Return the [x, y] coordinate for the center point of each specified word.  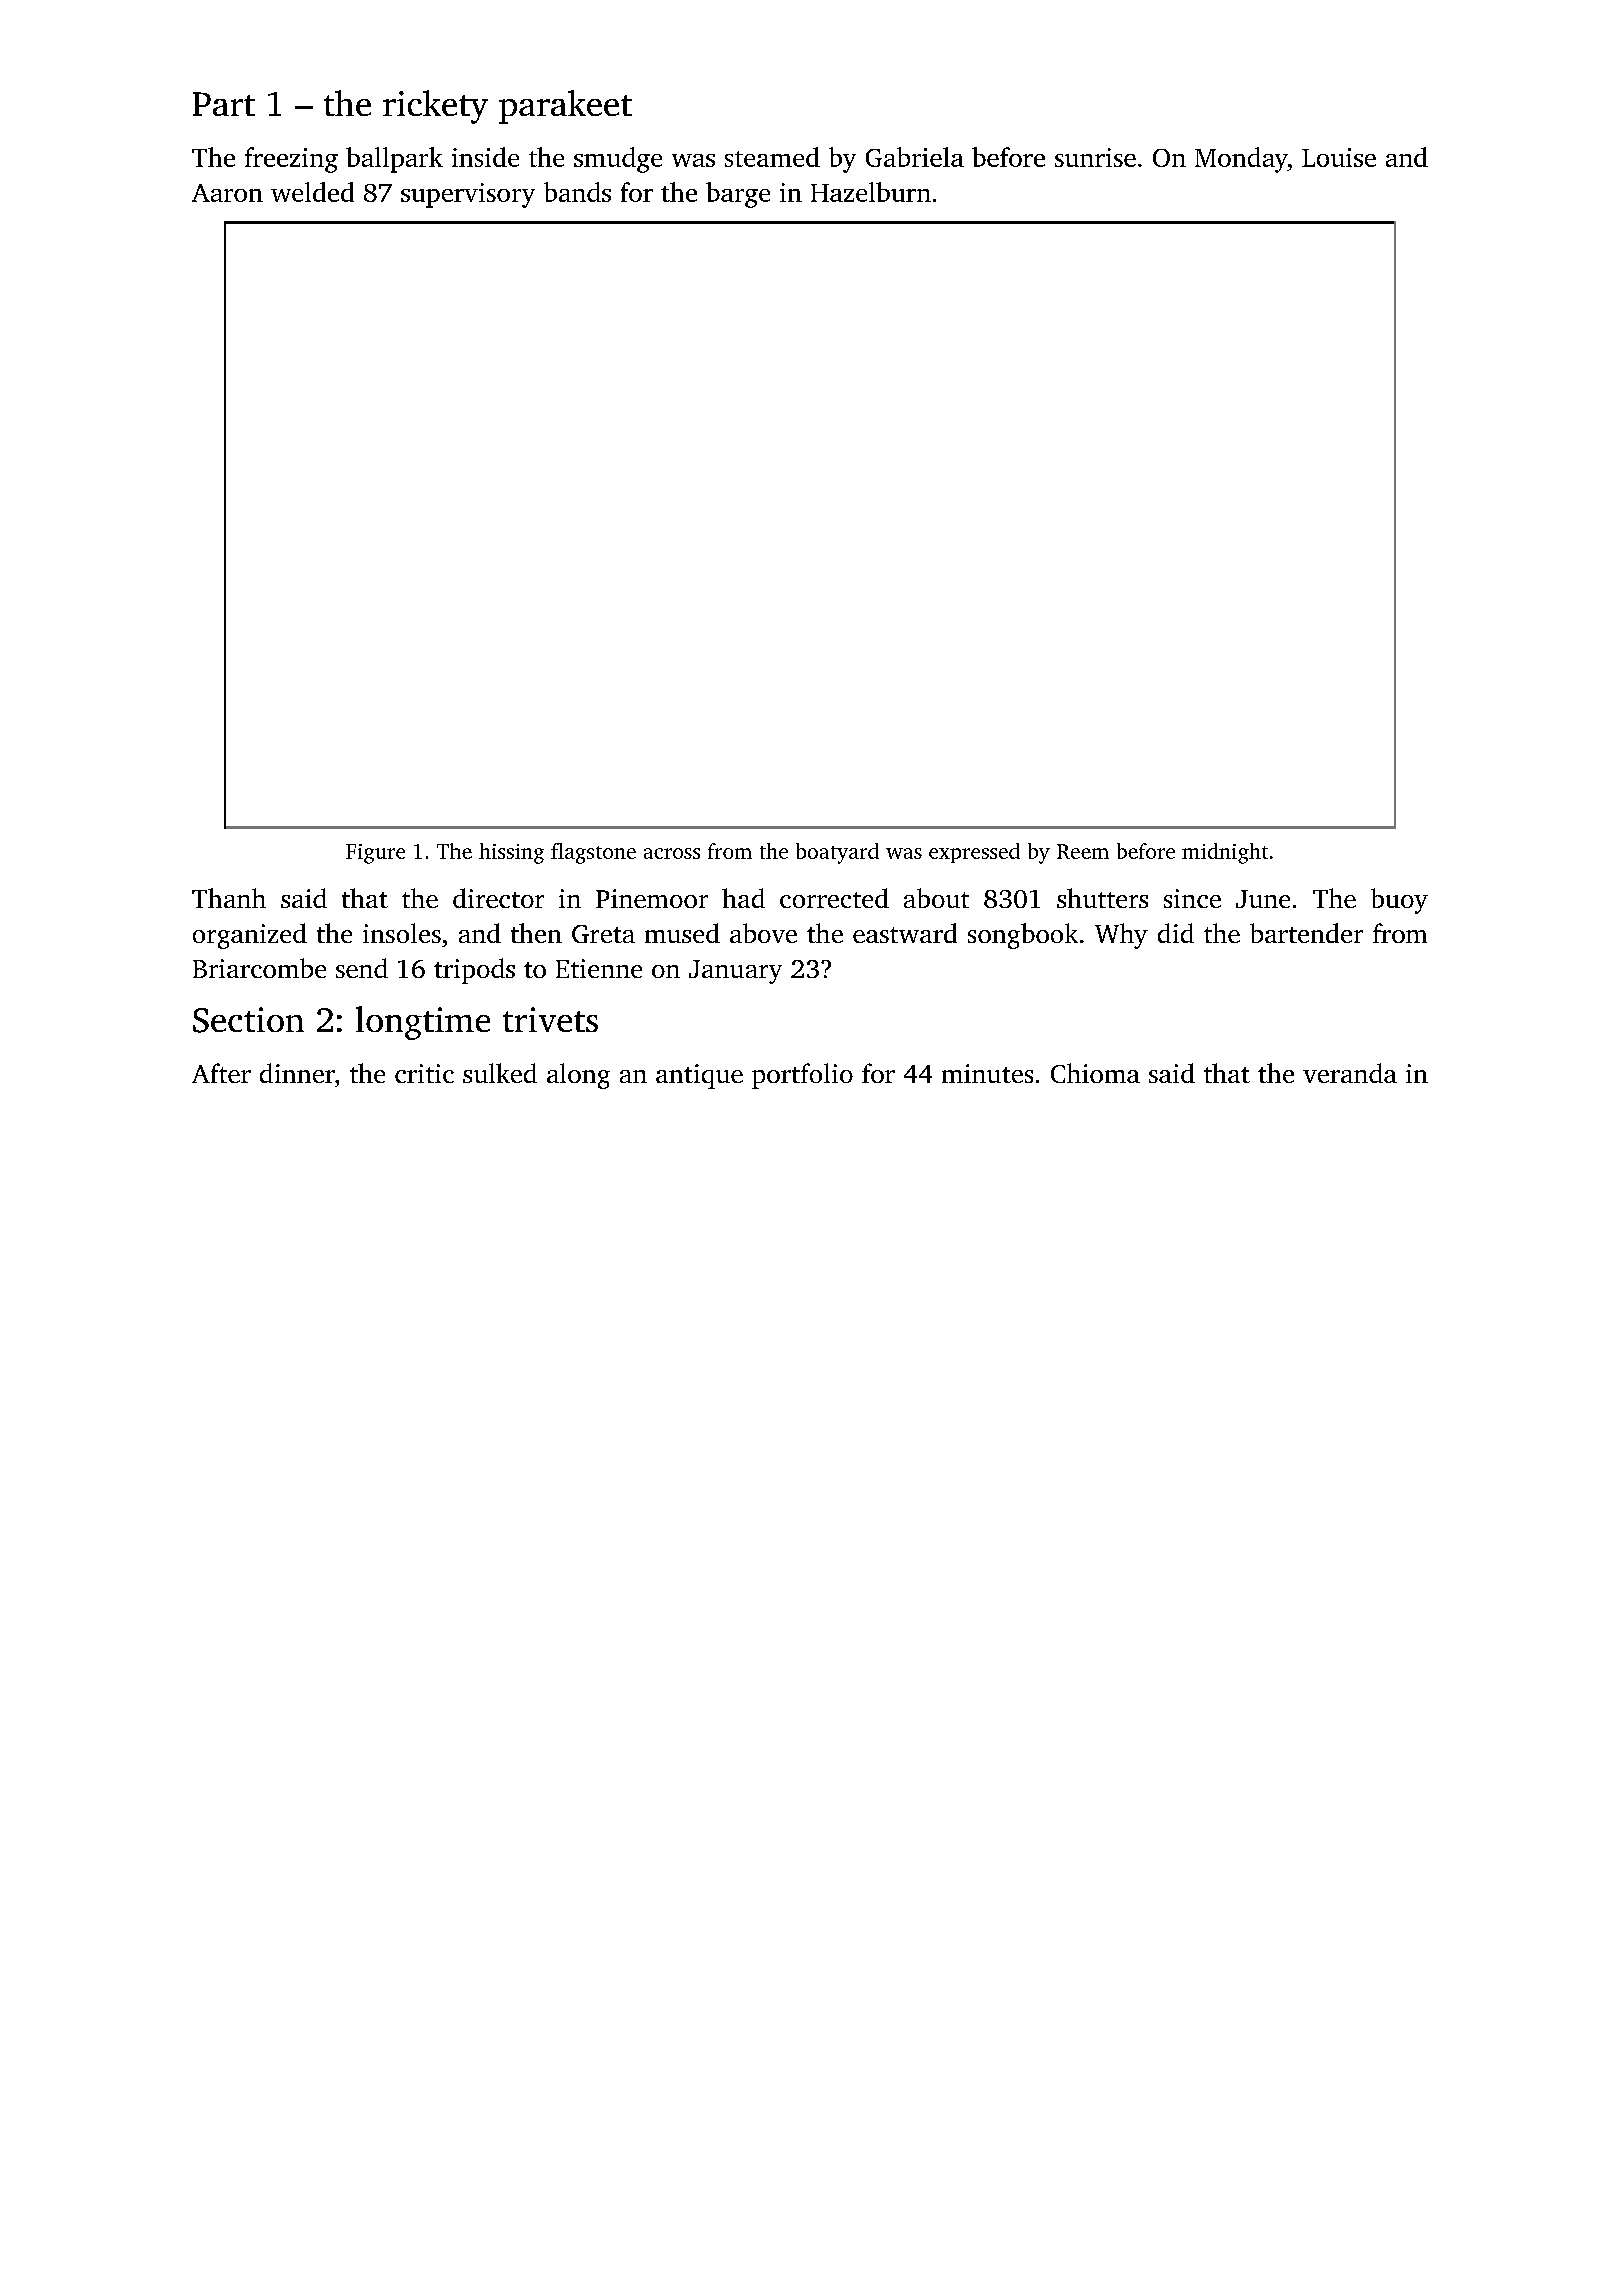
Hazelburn [871, 192]
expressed [974, 853]
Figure [375, 854]
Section [248, 1020]
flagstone [593, 853]
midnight [1225, 853]
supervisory [468, 195]
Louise [1339, 157]
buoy [1399, 901]
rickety [435, 107]
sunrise [1095, 157]
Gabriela [915, 157]
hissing [511, 853]
